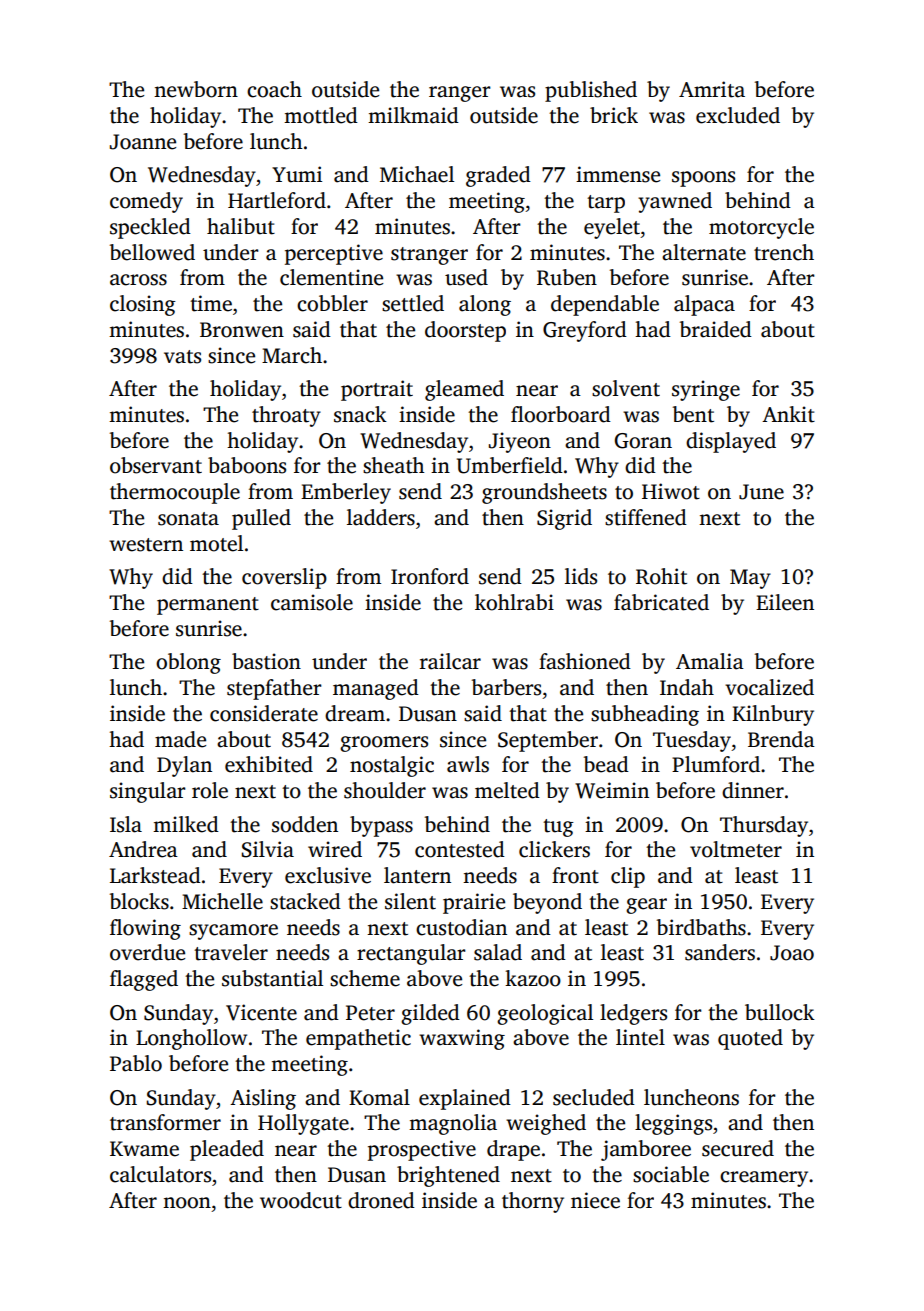 The width and height of the screenshot is (924, 1311). What do you see at coordinates (381, 517) in the screenshot?
I see `ladders` at bounding box center [381, 517].
